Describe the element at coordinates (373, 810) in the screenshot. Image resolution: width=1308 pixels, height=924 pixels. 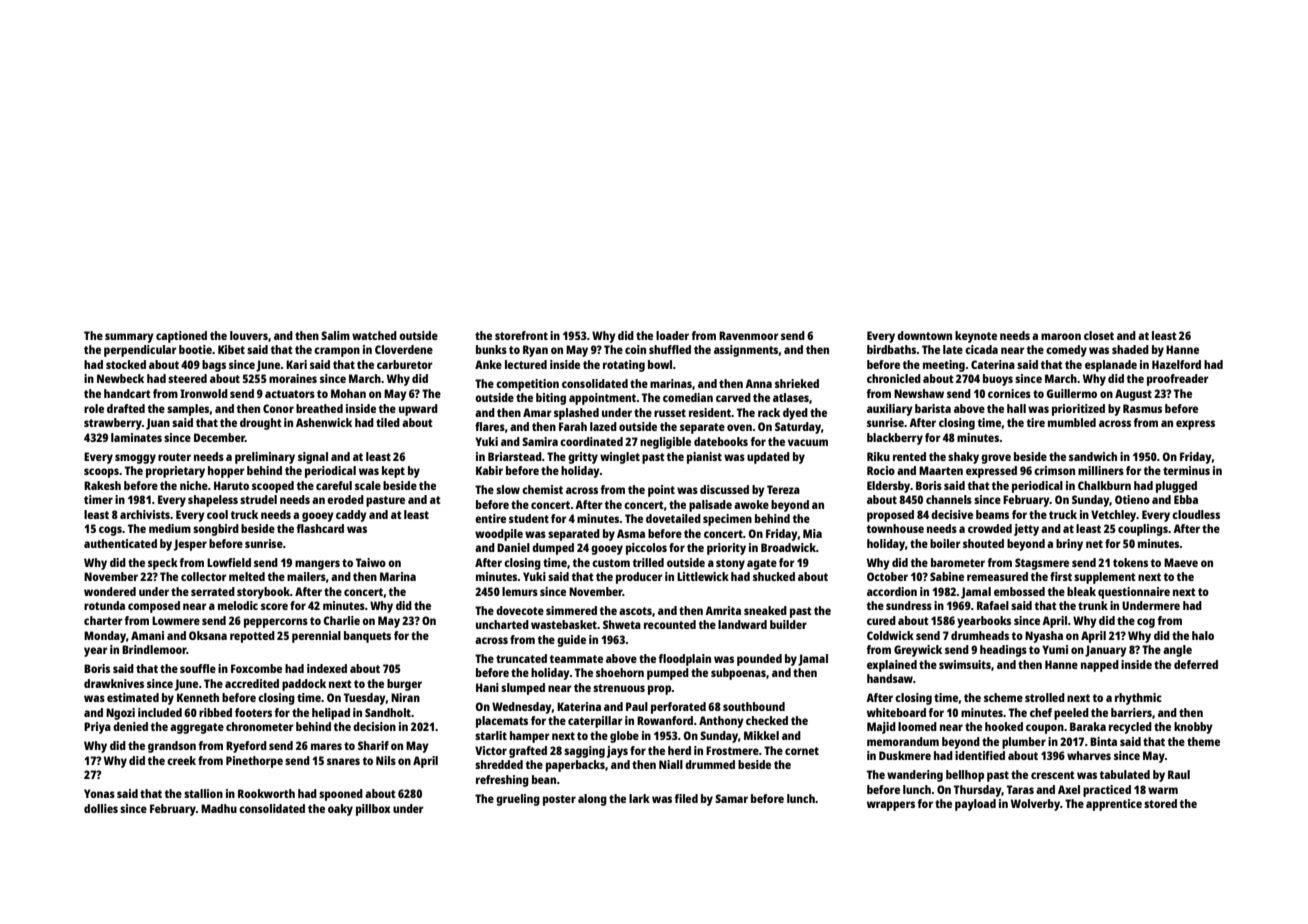
I see `pillbox` at that location.
